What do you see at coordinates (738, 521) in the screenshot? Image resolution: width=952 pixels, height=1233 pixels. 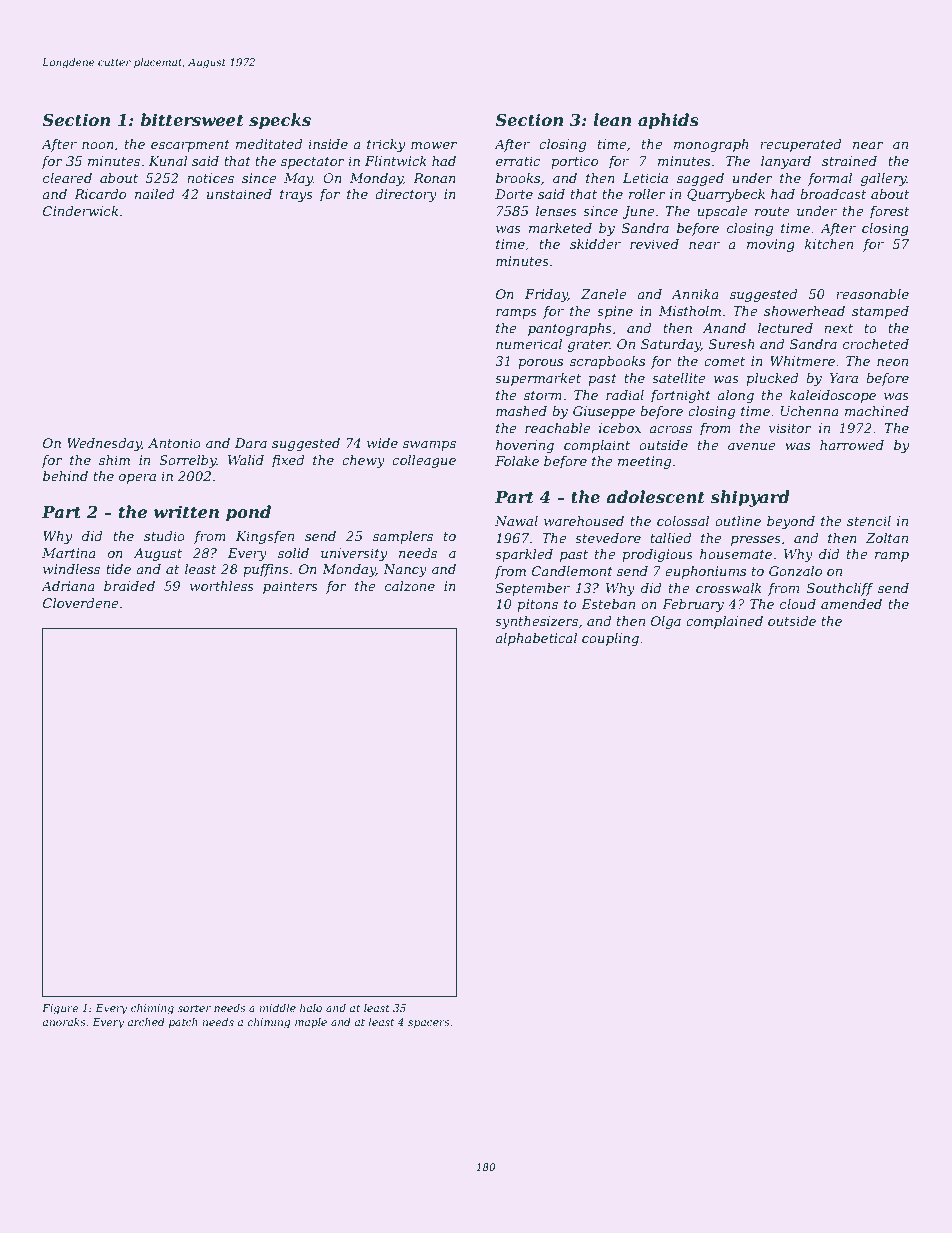 I see `outline` at bounding box center [738, 521].
